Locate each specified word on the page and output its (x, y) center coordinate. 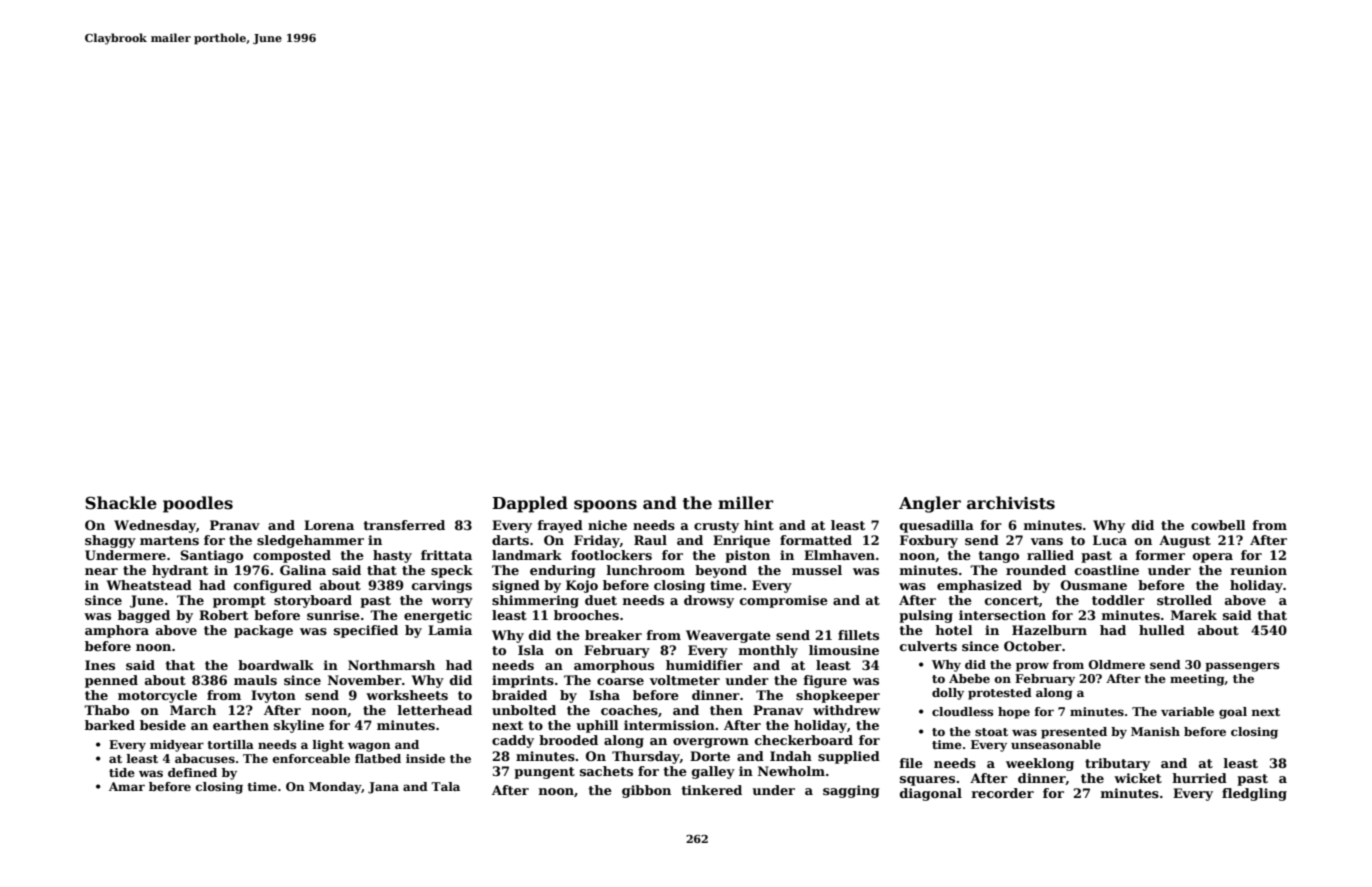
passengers (1242, 667)
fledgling (1254, 794)
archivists (1011, 503)
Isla (531, 650)
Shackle (121, 503)
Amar (127, 786)
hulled (1162, 630)
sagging (851, 791)
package (263, 631)
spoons (605, 506)
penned (111, 681)
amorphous (614, 666)
